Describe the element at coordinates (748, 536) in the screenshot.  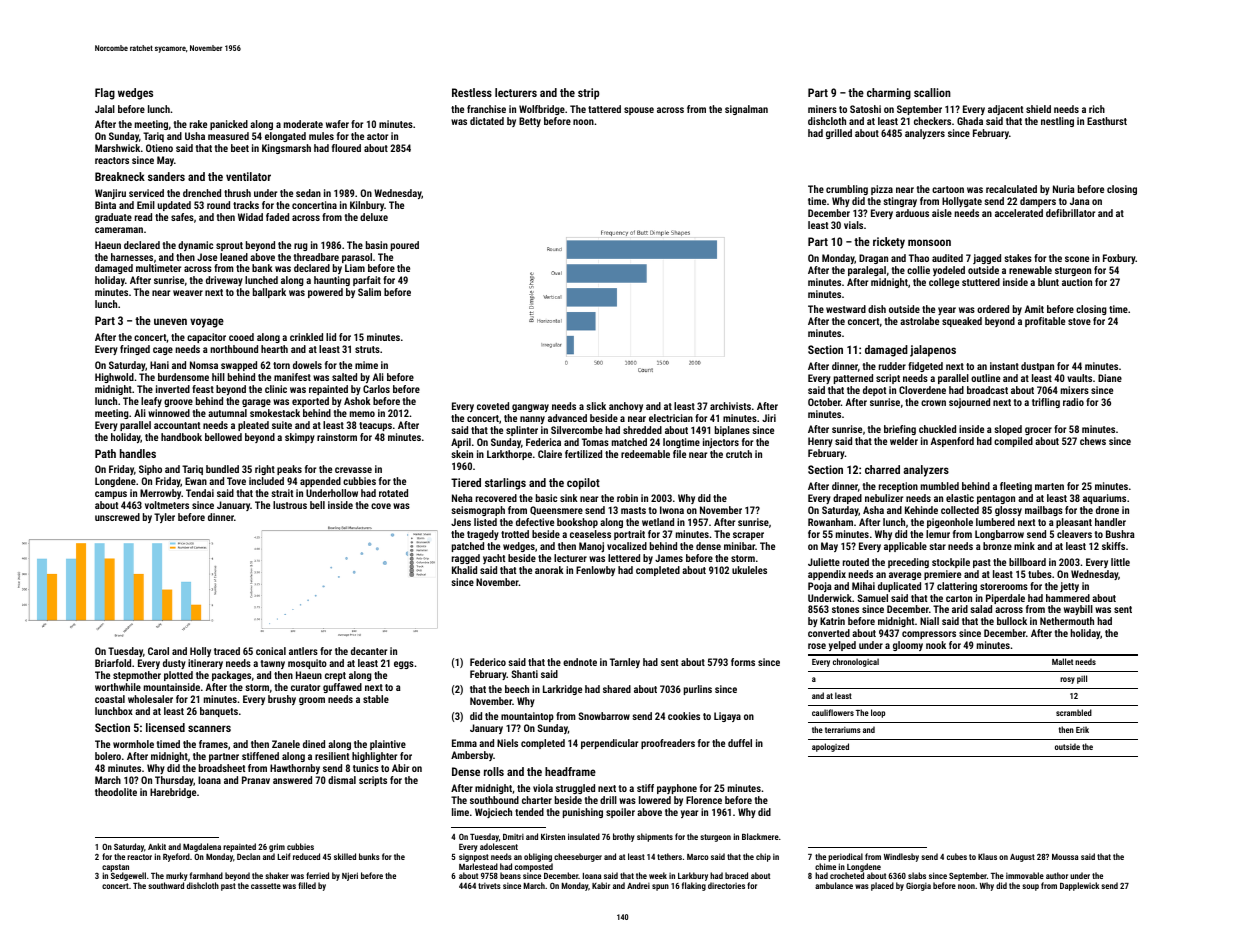
I see `scraper` at that location.
